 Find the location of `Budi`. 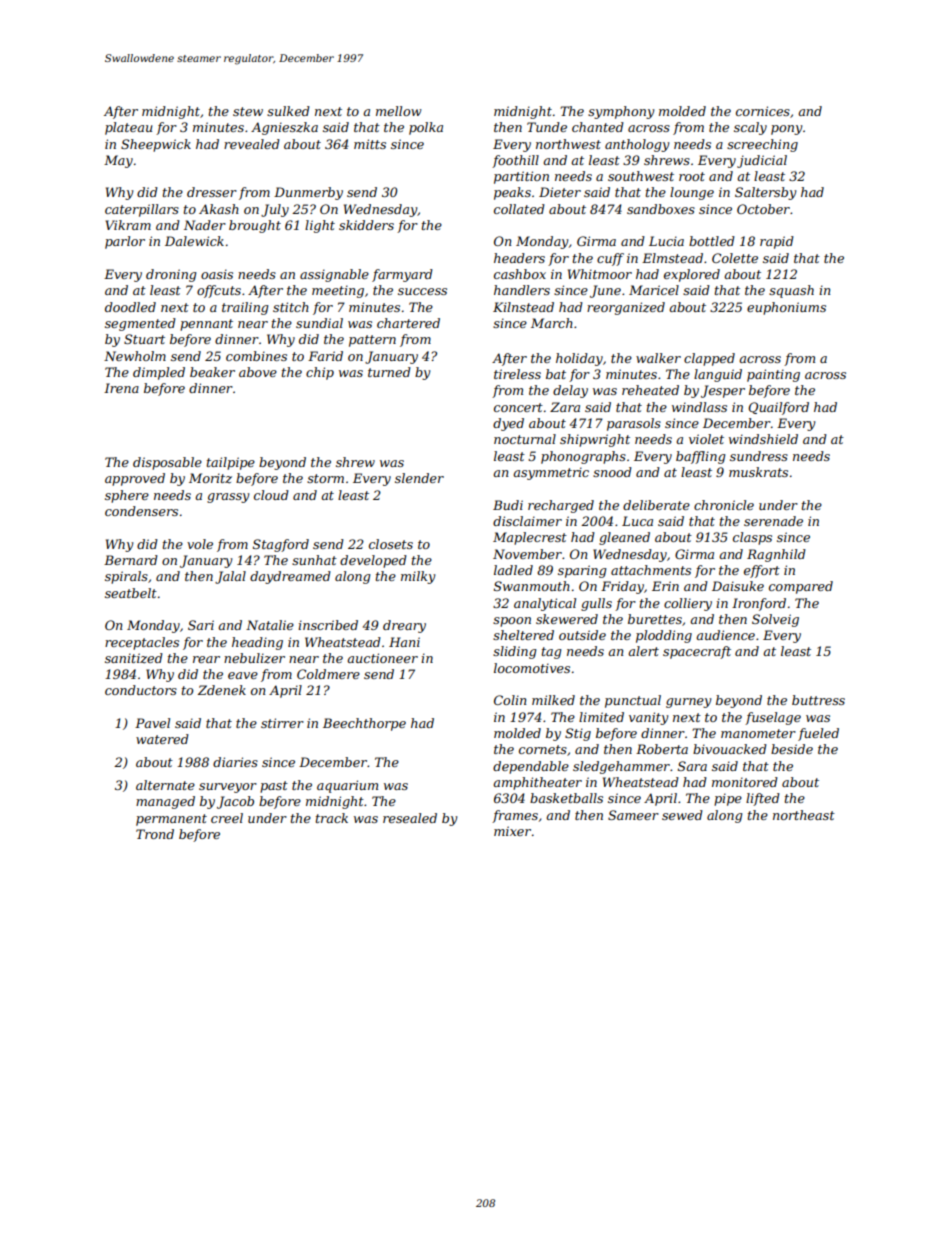

Budi is located at coordinates (508, 505).
